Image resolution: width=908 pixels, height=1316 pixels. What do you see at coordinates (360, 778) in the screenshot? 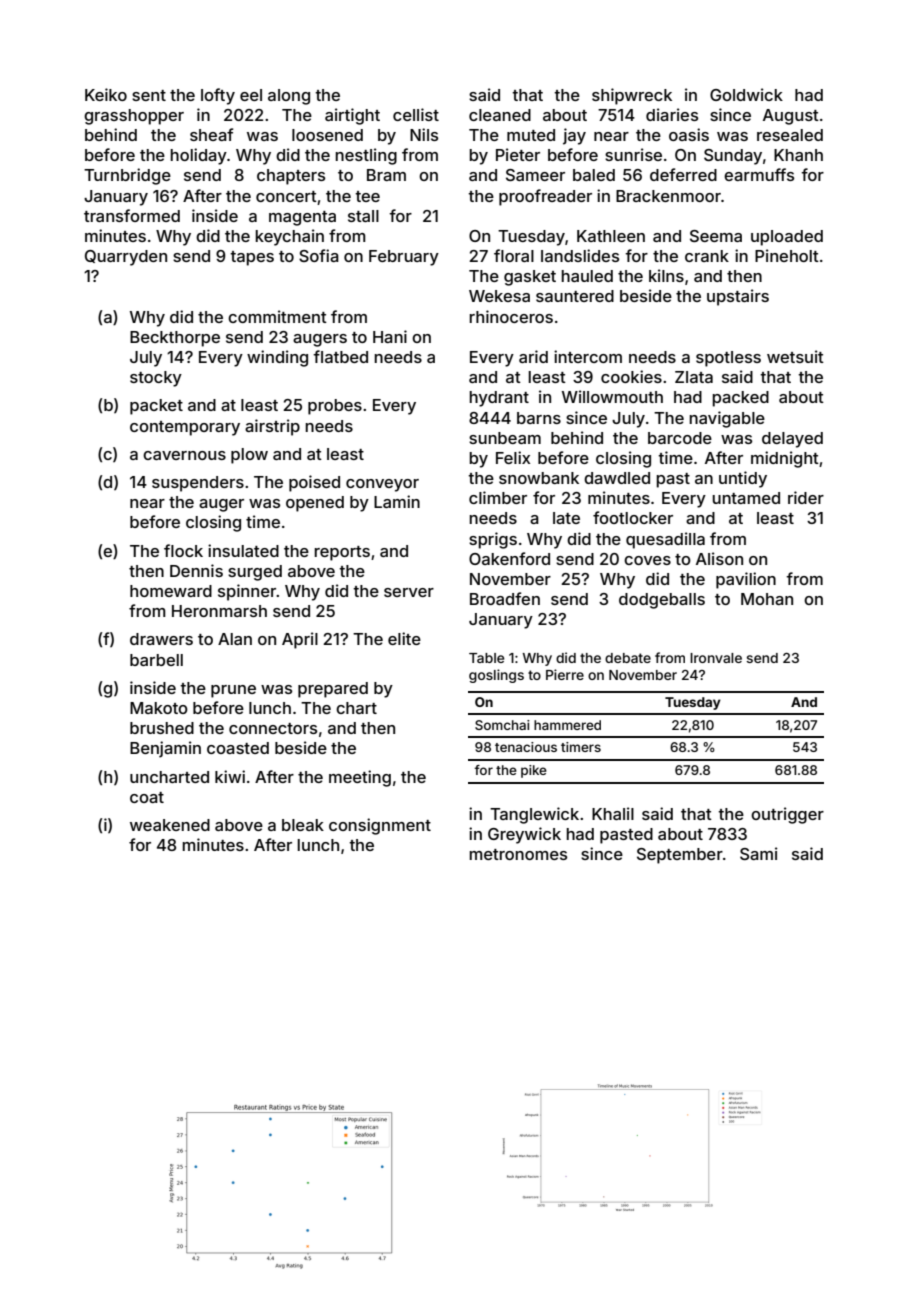
I see `meeting` at bounding box center [360, 778].
